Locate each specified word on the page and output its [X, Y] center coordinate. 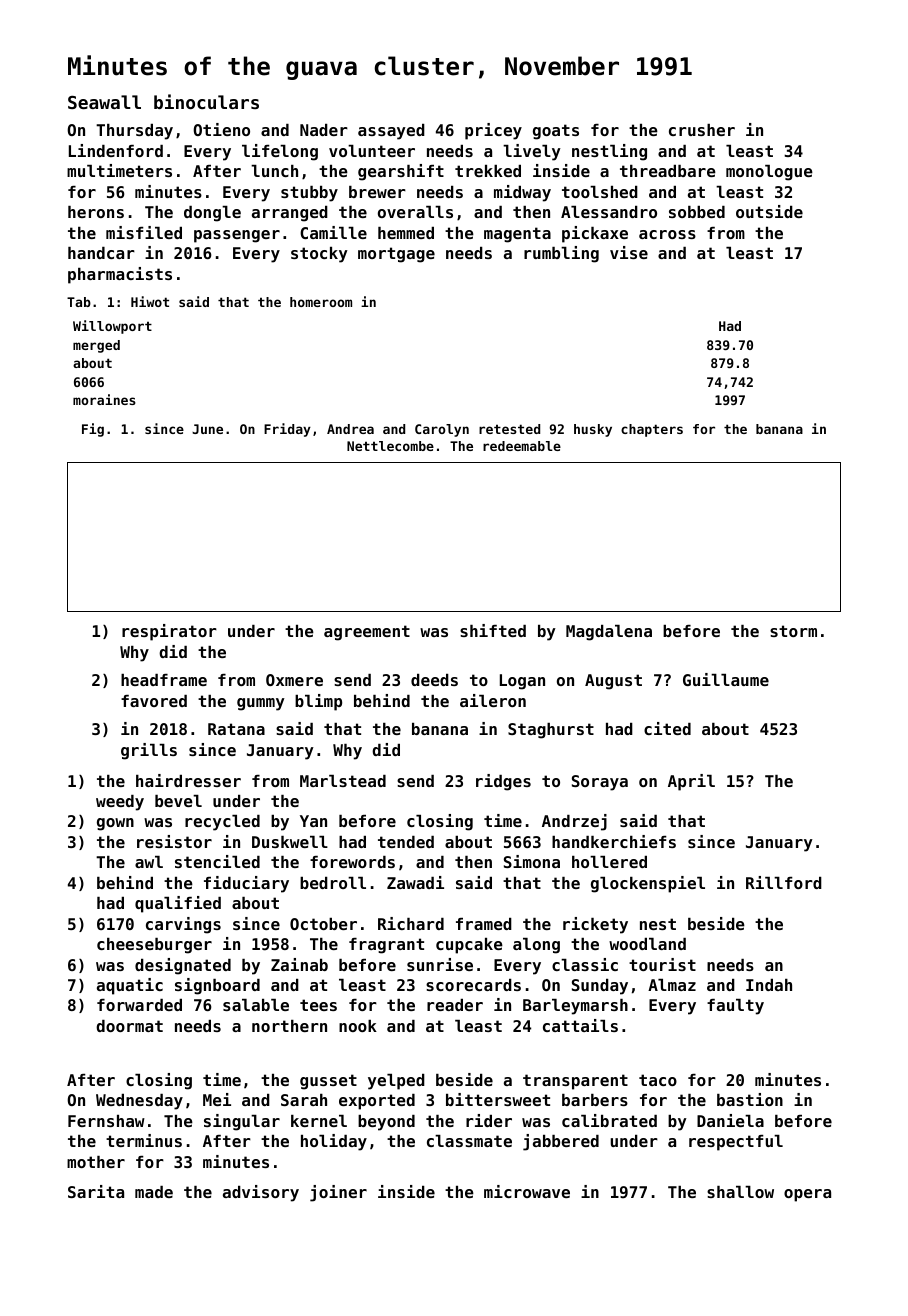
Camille [333, 232]
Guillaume [726, 679]
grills [149, 751]
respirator [169, 632]
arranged [290, 214]
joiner [338, 1193]
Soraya [600, 783]
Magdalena [609, 633]
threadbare [668, 171]
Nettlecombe [390, 446]
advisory [261, 1193]
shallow [740, 1192]
